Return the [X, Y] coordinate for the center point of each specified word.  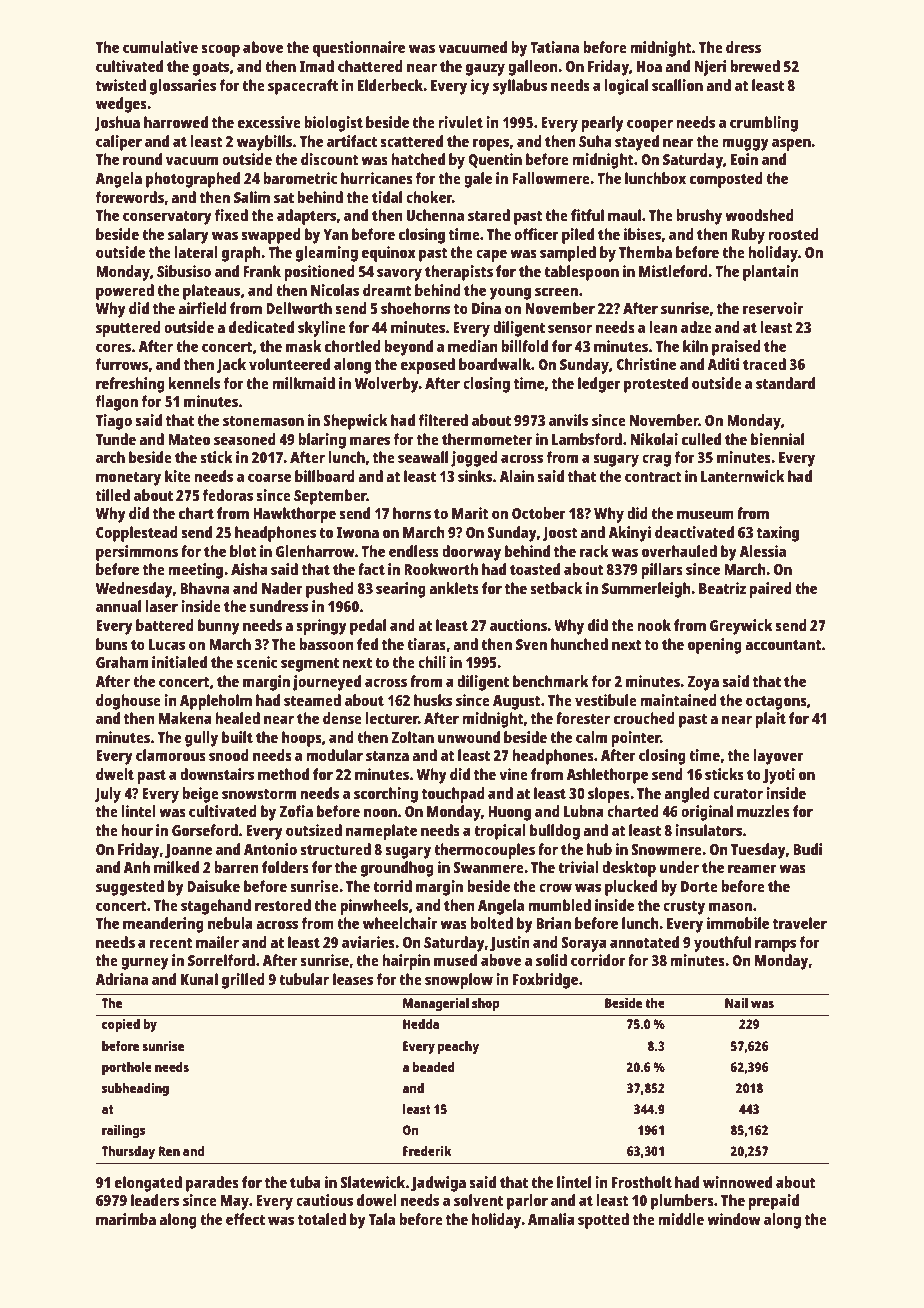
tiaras [426, 644]
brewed [755, 66]
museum [705, 514]
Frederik [427, 1151]
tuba [305, 1182]
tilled [113, 495]
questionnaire [359, 49]
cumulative [160, 47]
